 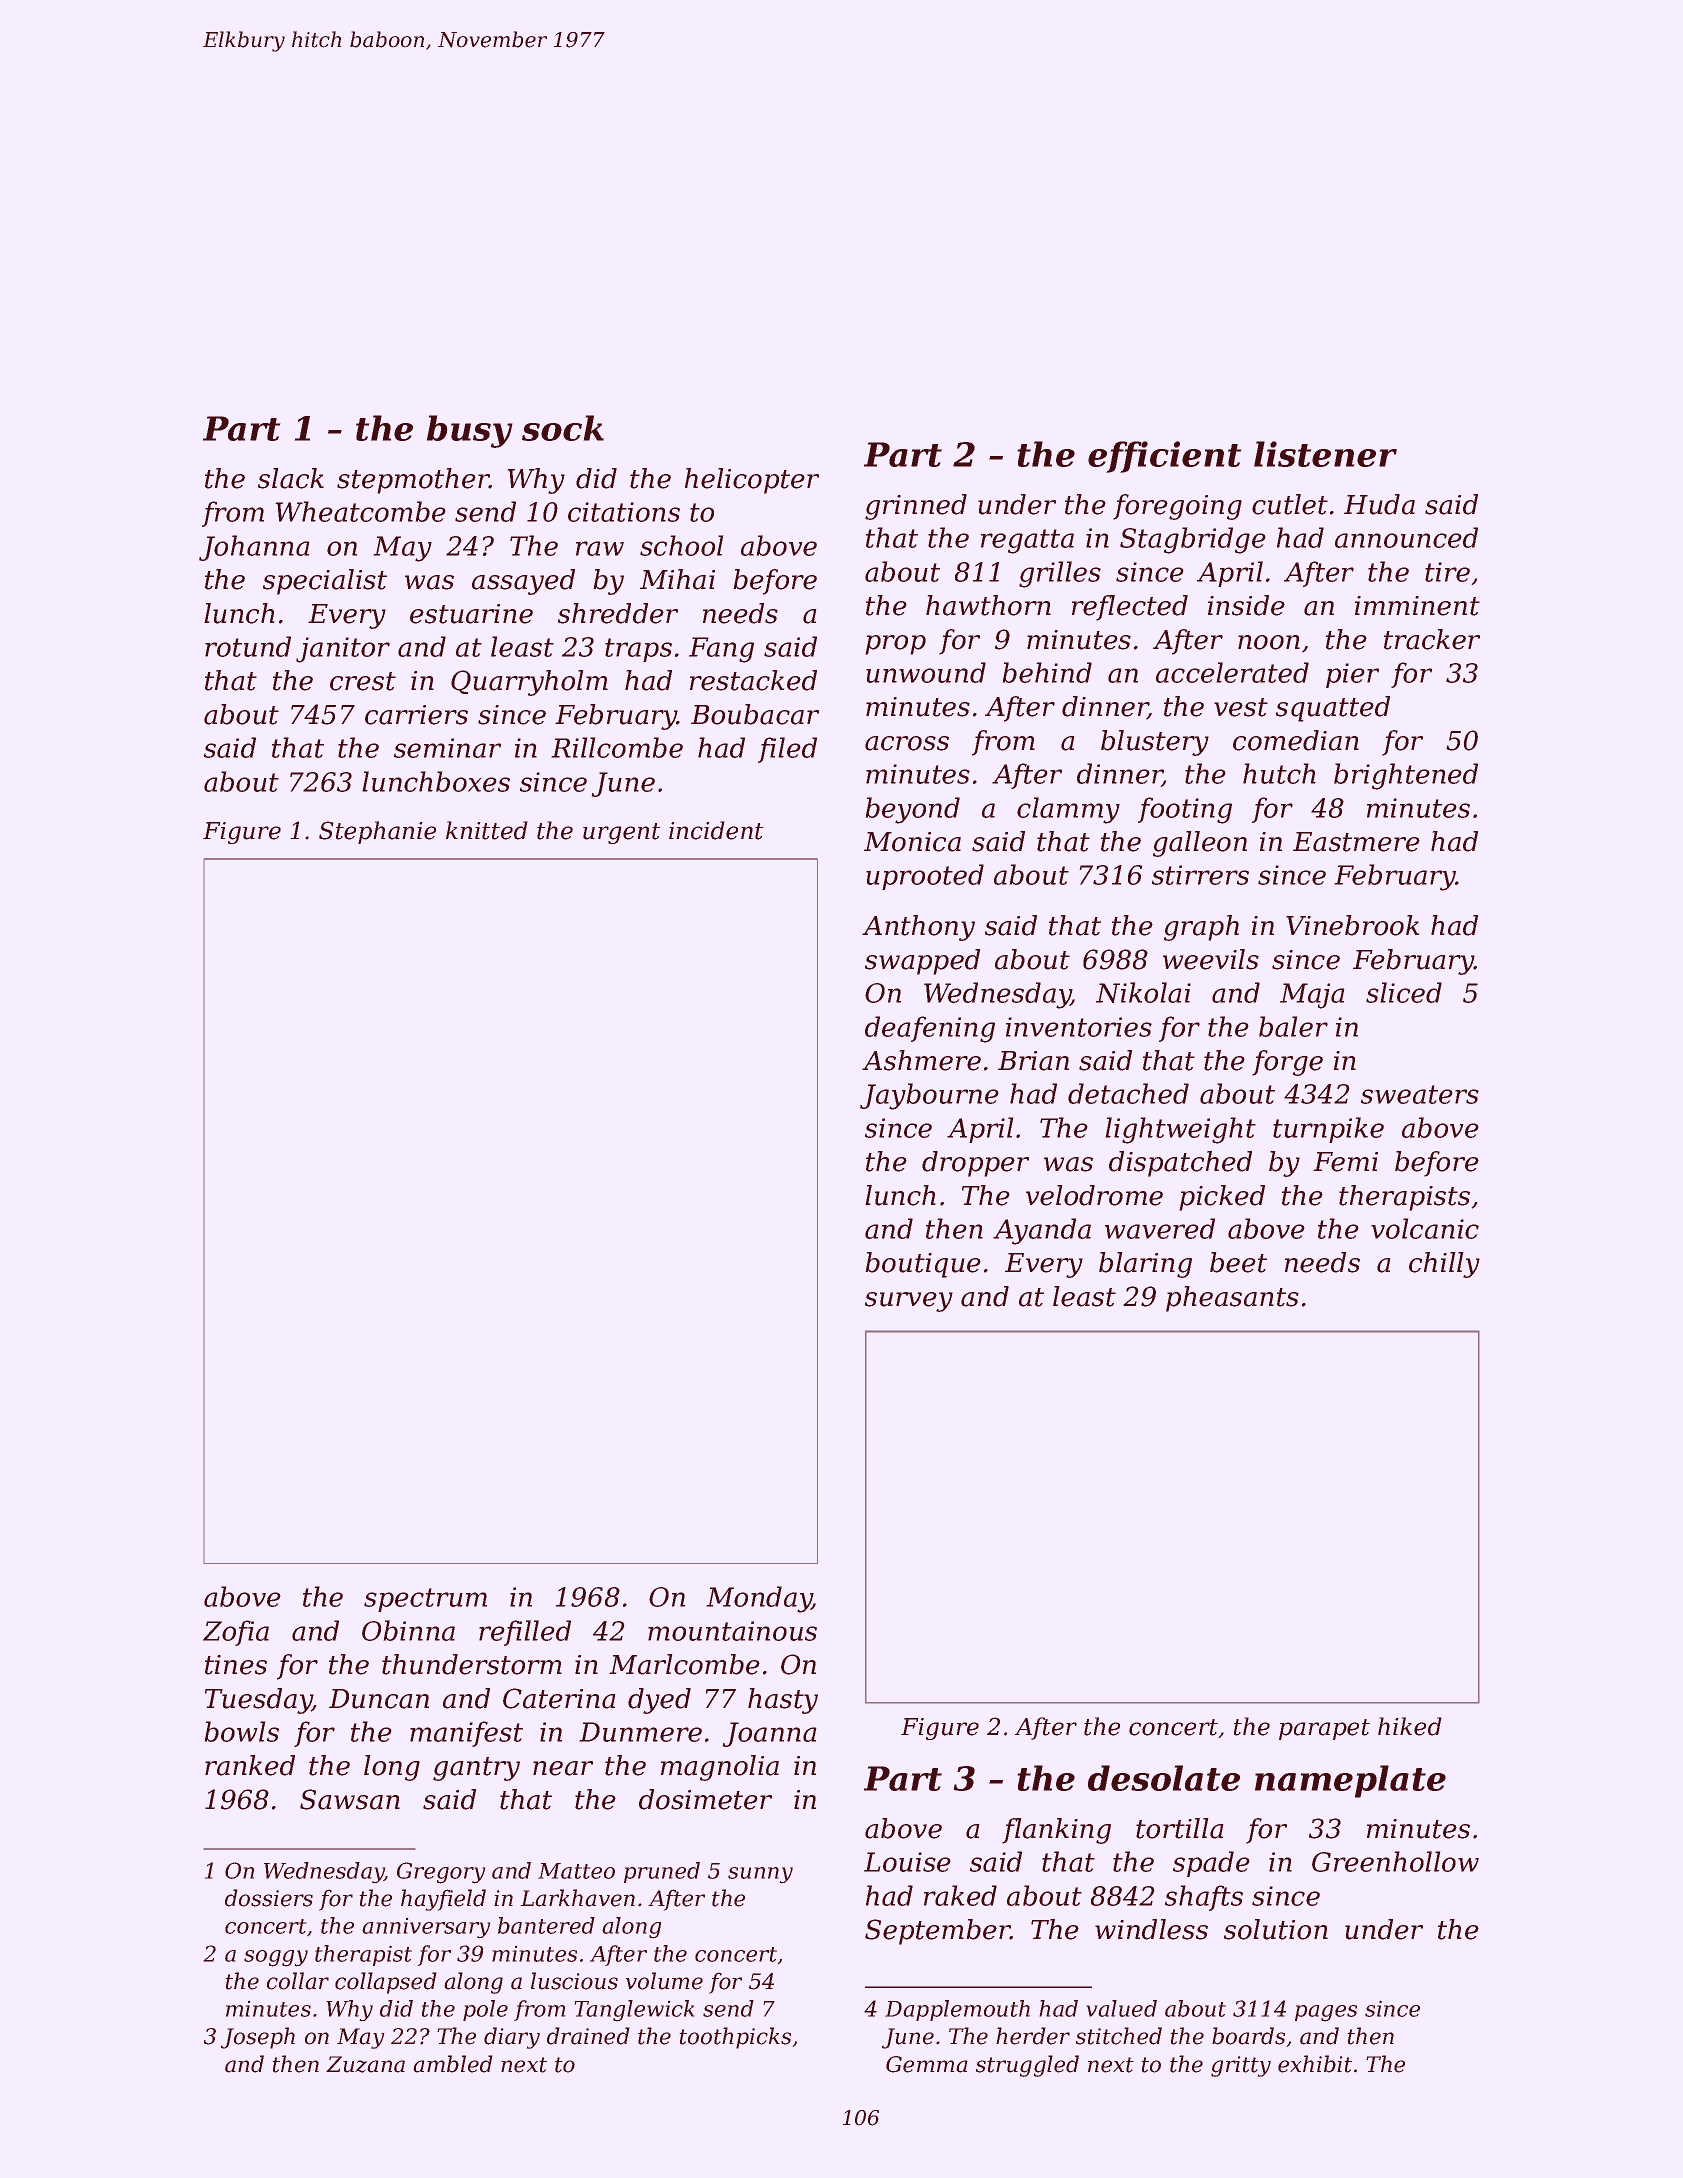 What do you see at coordinates (1160, 1228) in the page?
I see `wavered` at bounding box center [1160, 1228].
